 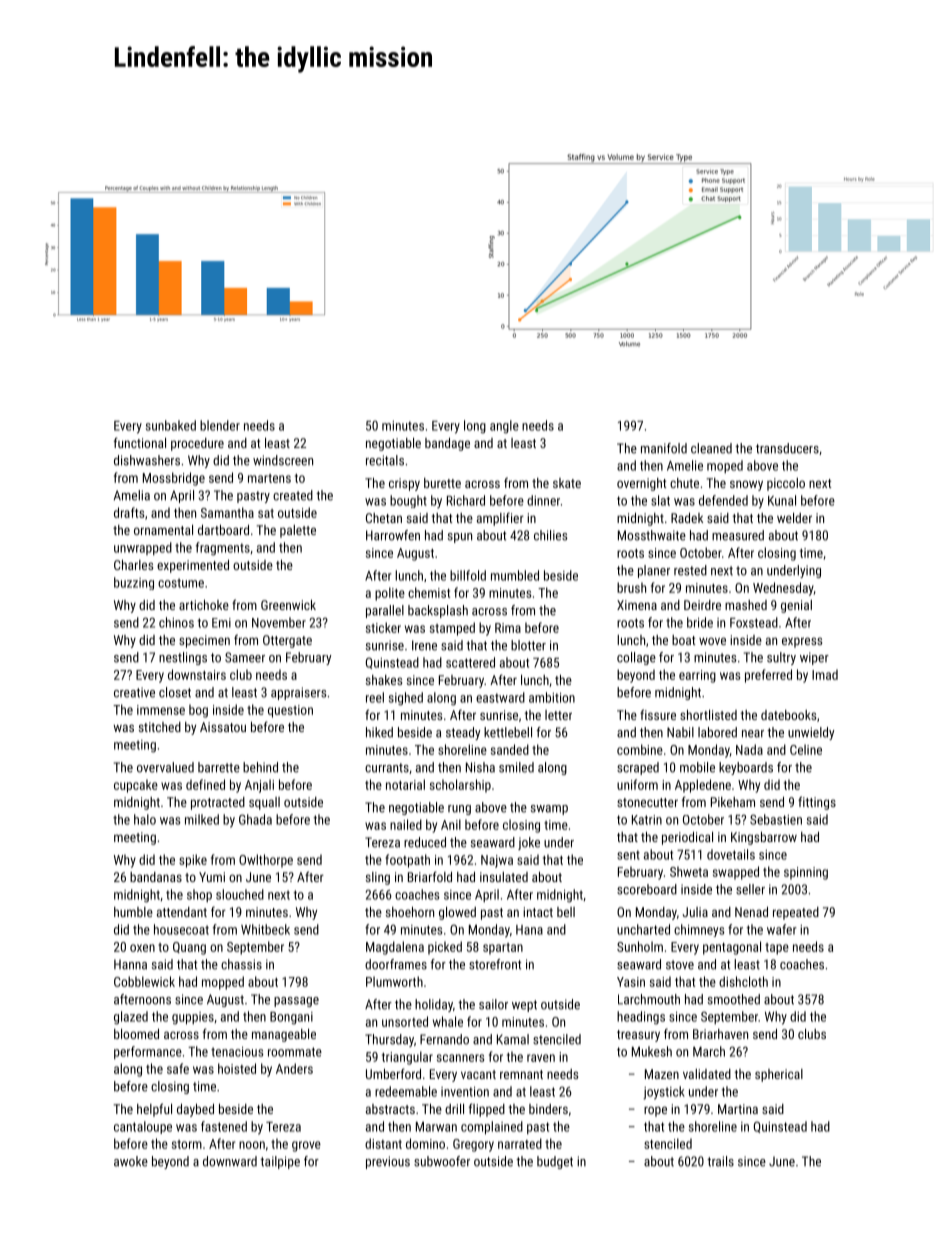 I want to click on dinner, so click(x=543, y=500).
